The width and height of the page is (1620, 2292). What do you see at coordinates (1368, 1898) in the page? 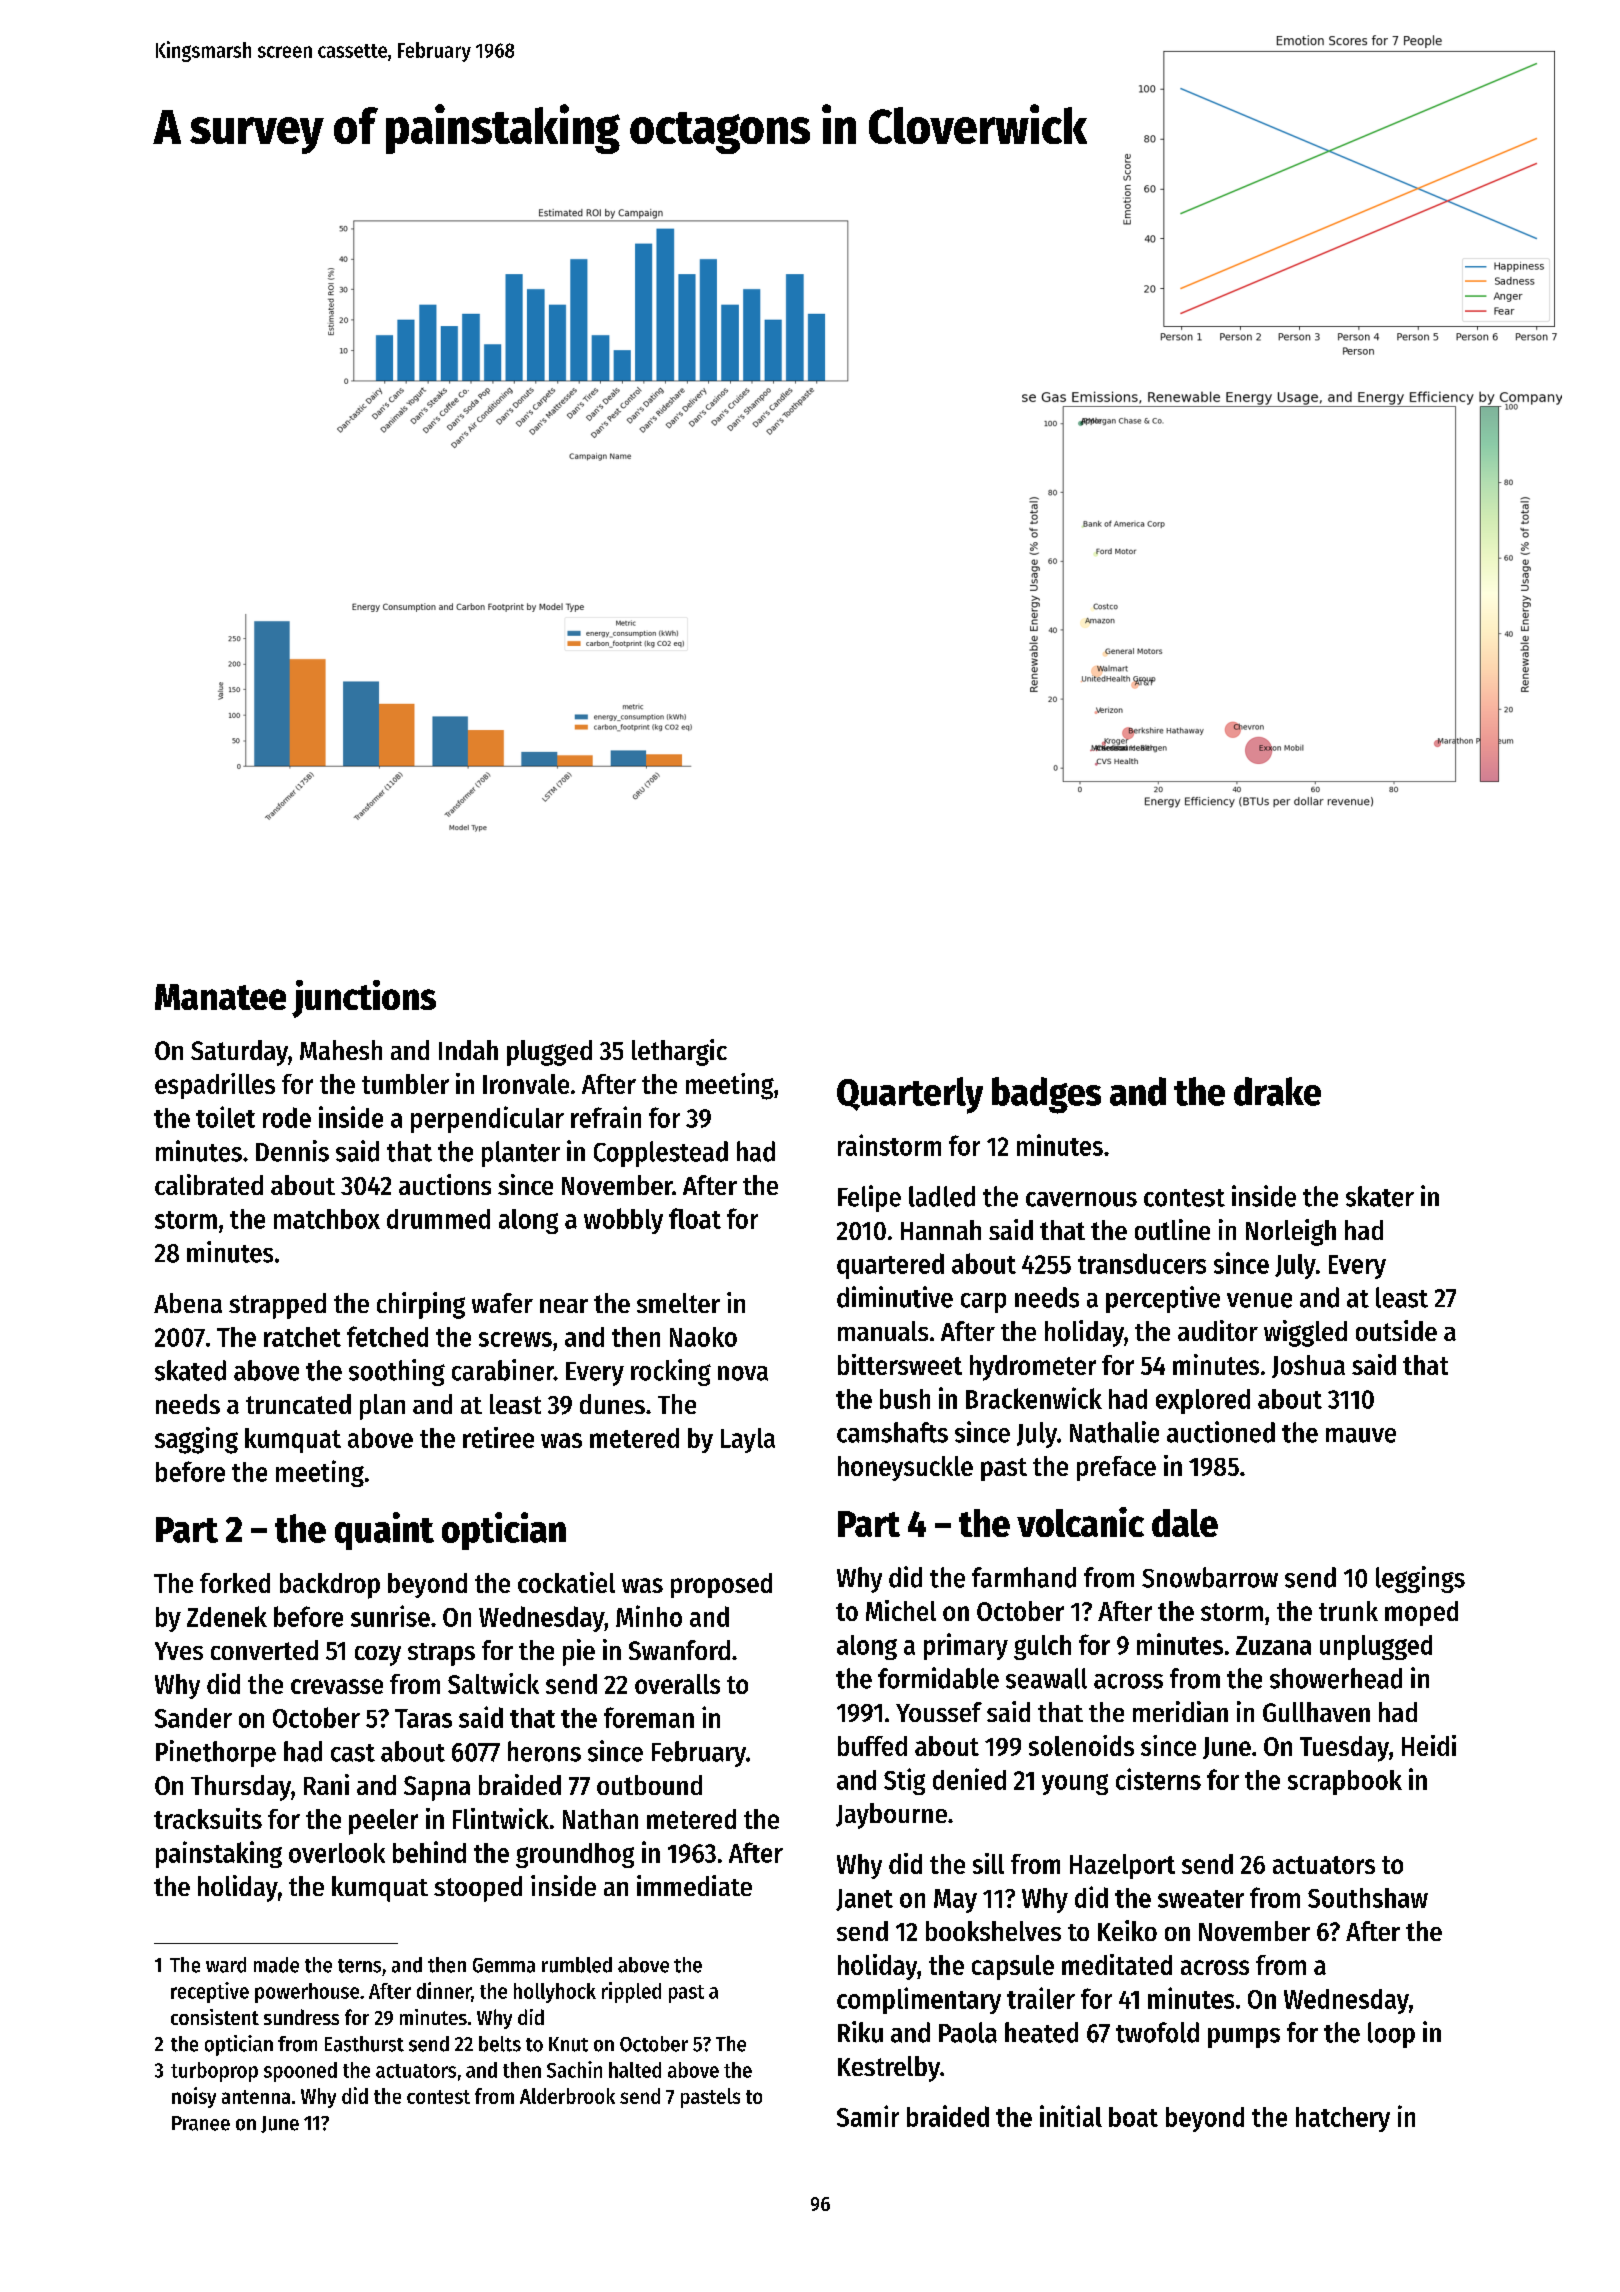
I see `Southshaw` at bounding box center [1368, 1898].
